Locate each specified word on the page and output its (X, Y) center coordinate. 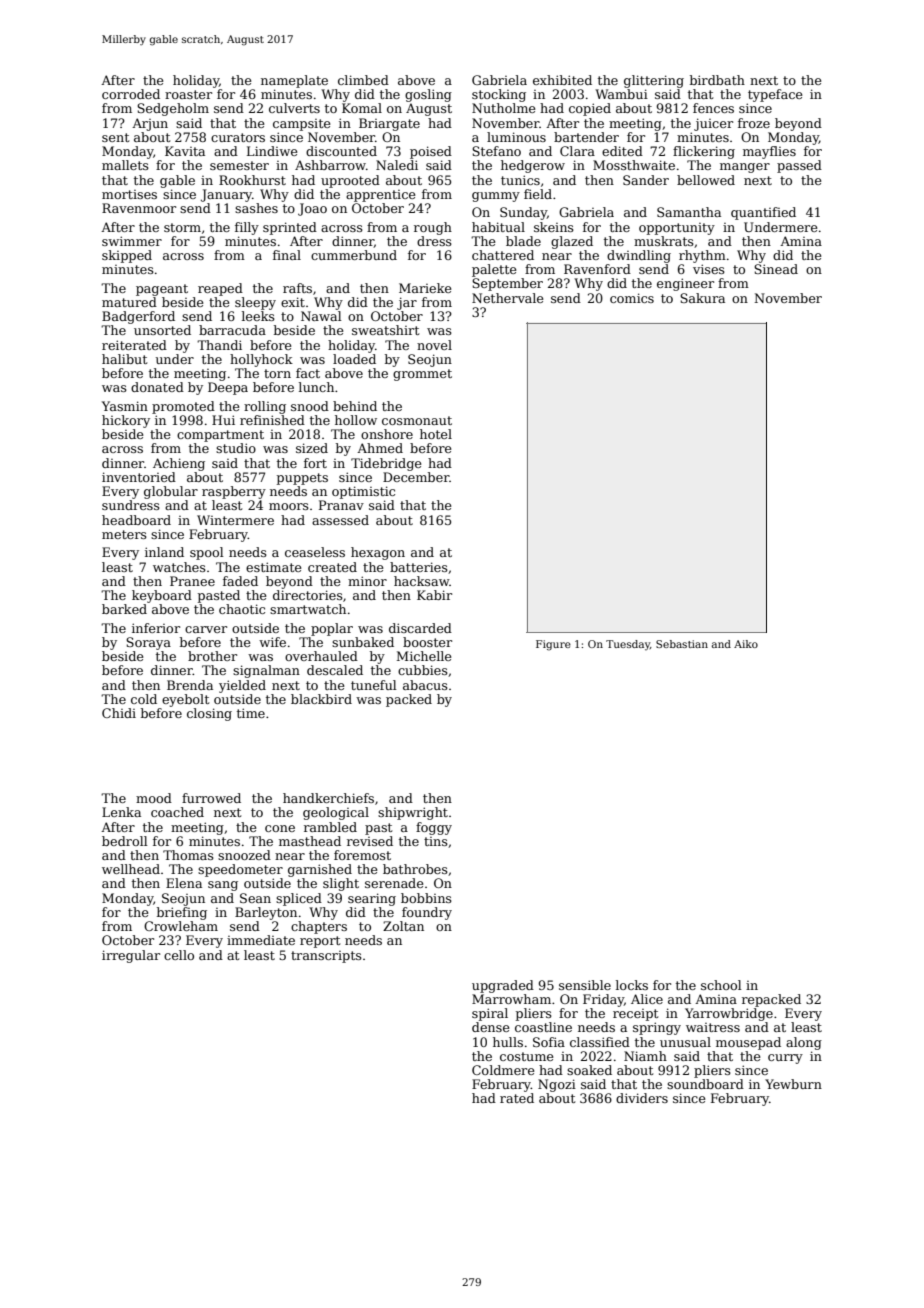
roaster (188, 94)
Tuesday (628, 645)
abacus (425, 685)
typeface (775, 95)
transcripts (326, 957)
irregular (131, 956)
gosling (428, 95)
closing (209, 714)
